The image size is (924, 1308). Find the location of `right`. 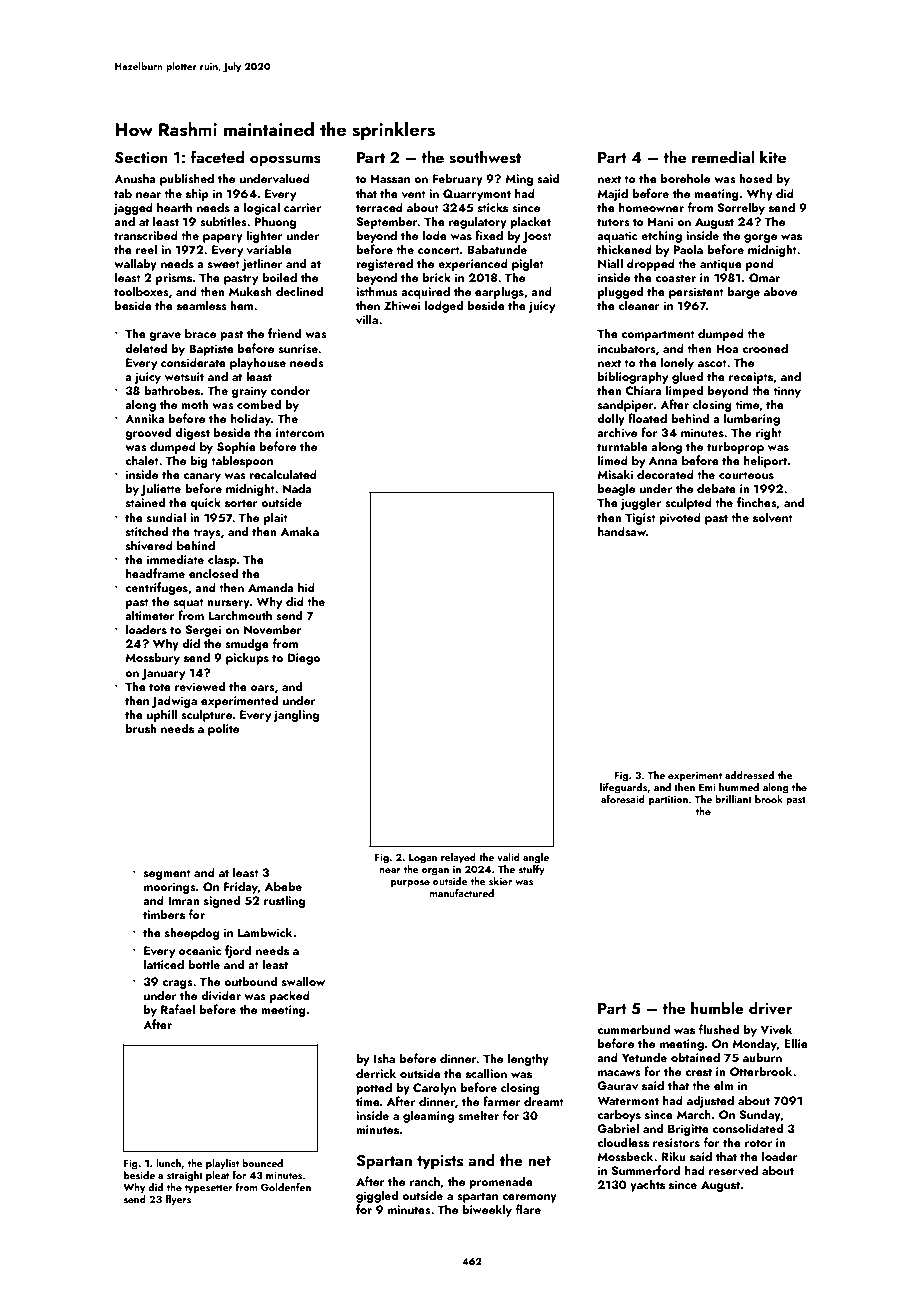

right is located at coordinates (769, 433).
